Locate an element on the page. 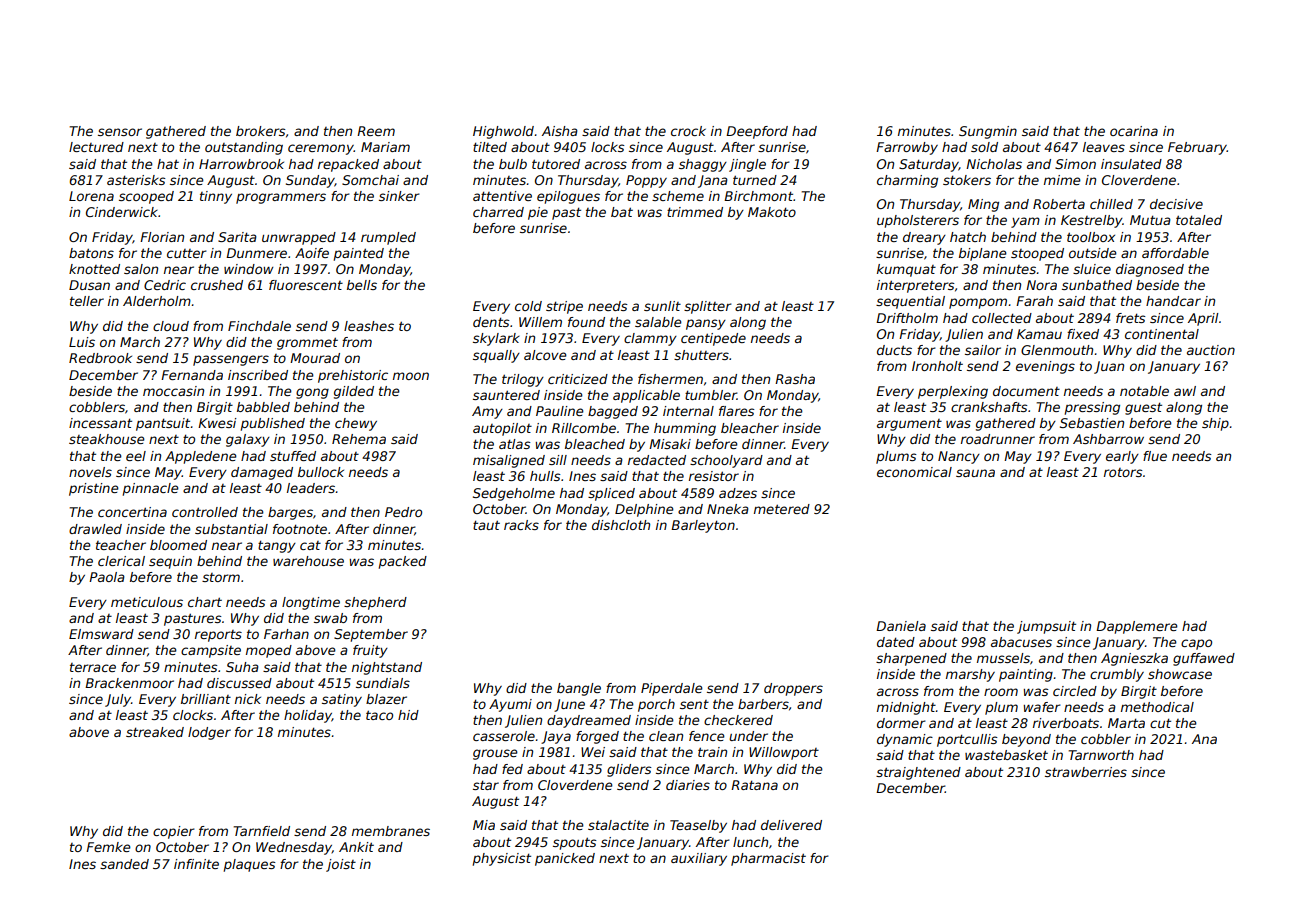  ocarina is located at coordinates (1134, 131).
